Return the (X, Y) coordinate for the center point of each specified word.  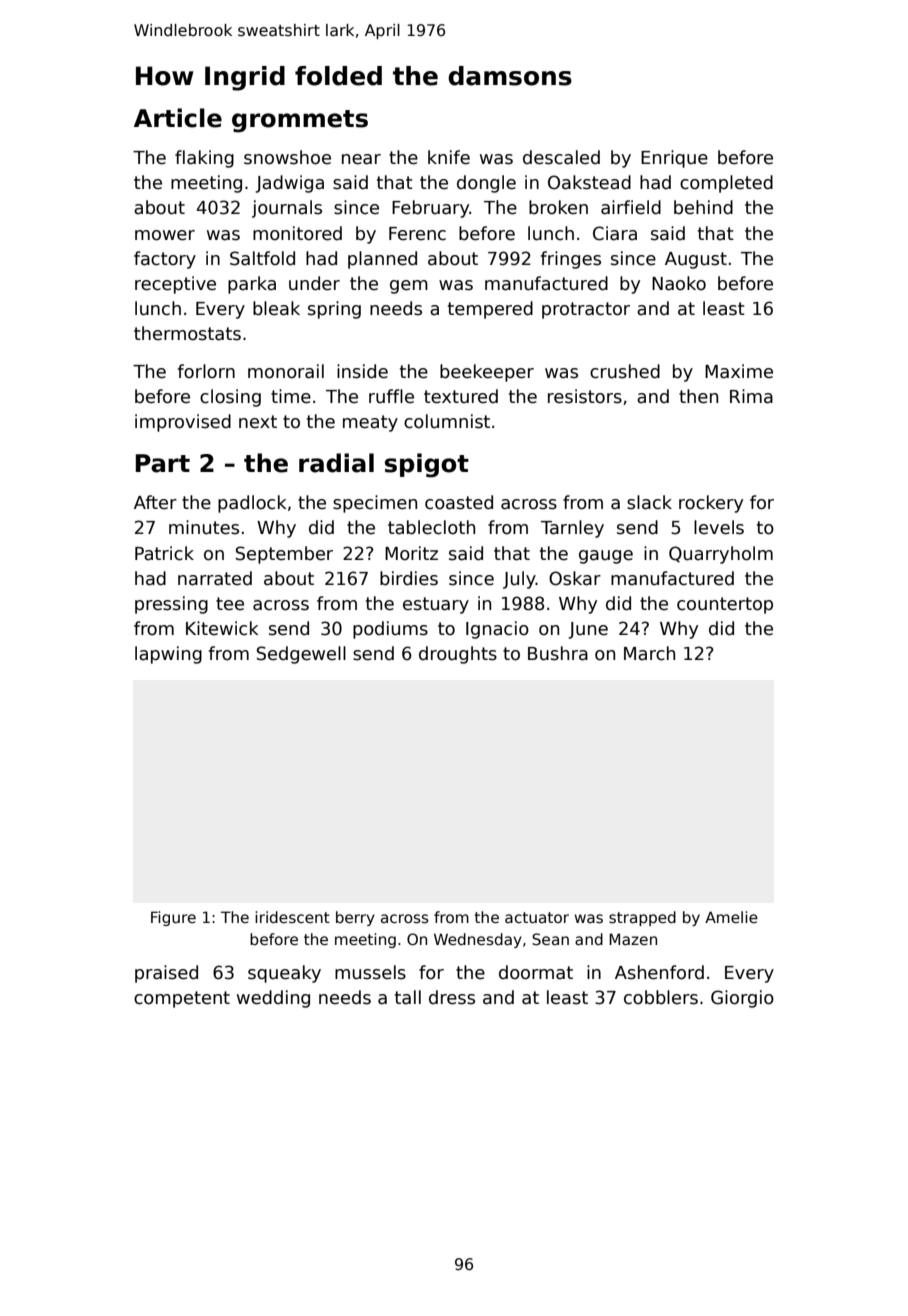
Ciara (615, 233)
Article (178, 118)
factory (165, 260)
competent (182, 999)
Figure (173, 918)
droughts (458, 655)
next (258, 422)
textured (461, 396)
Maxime (739, 371)
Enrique (674, 159)
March (649, 653)
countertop (725, 605)
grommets (300, 121)
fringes (570, 260)
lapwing (168, 655)
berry (355, 918)
